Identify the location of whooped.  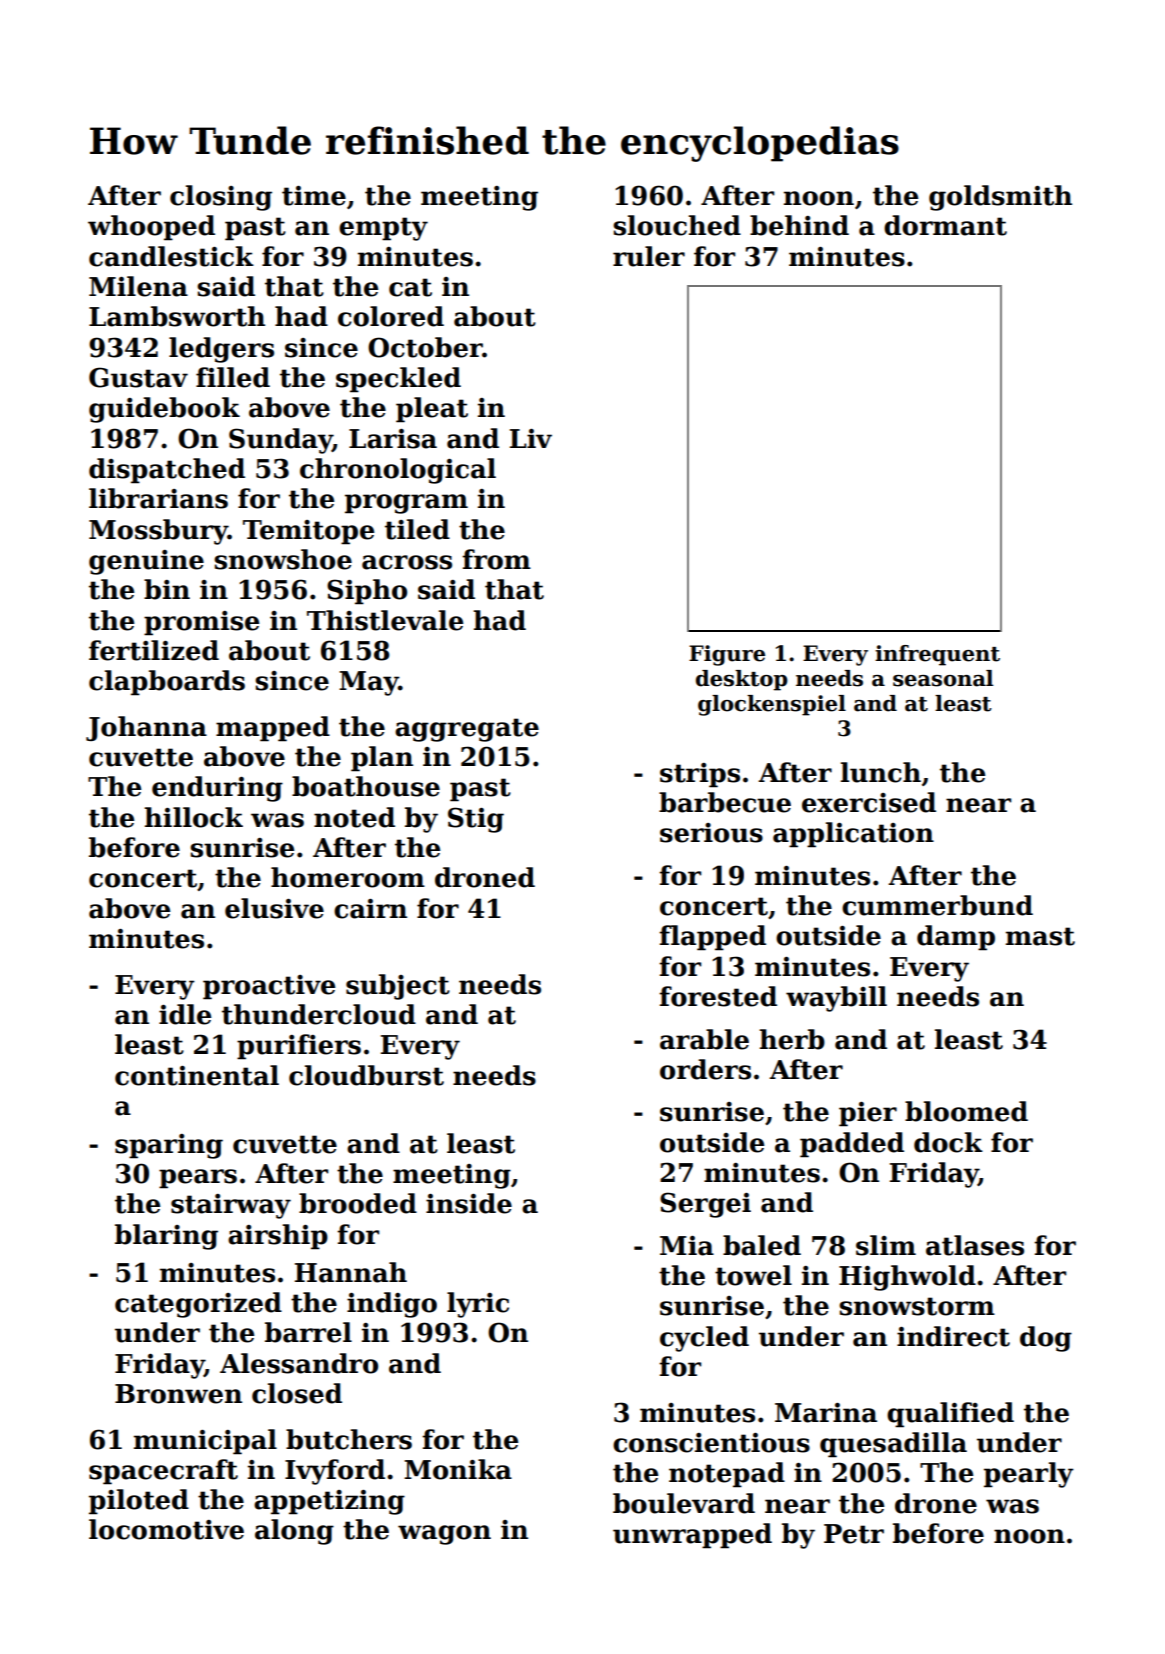
(151, 228).
